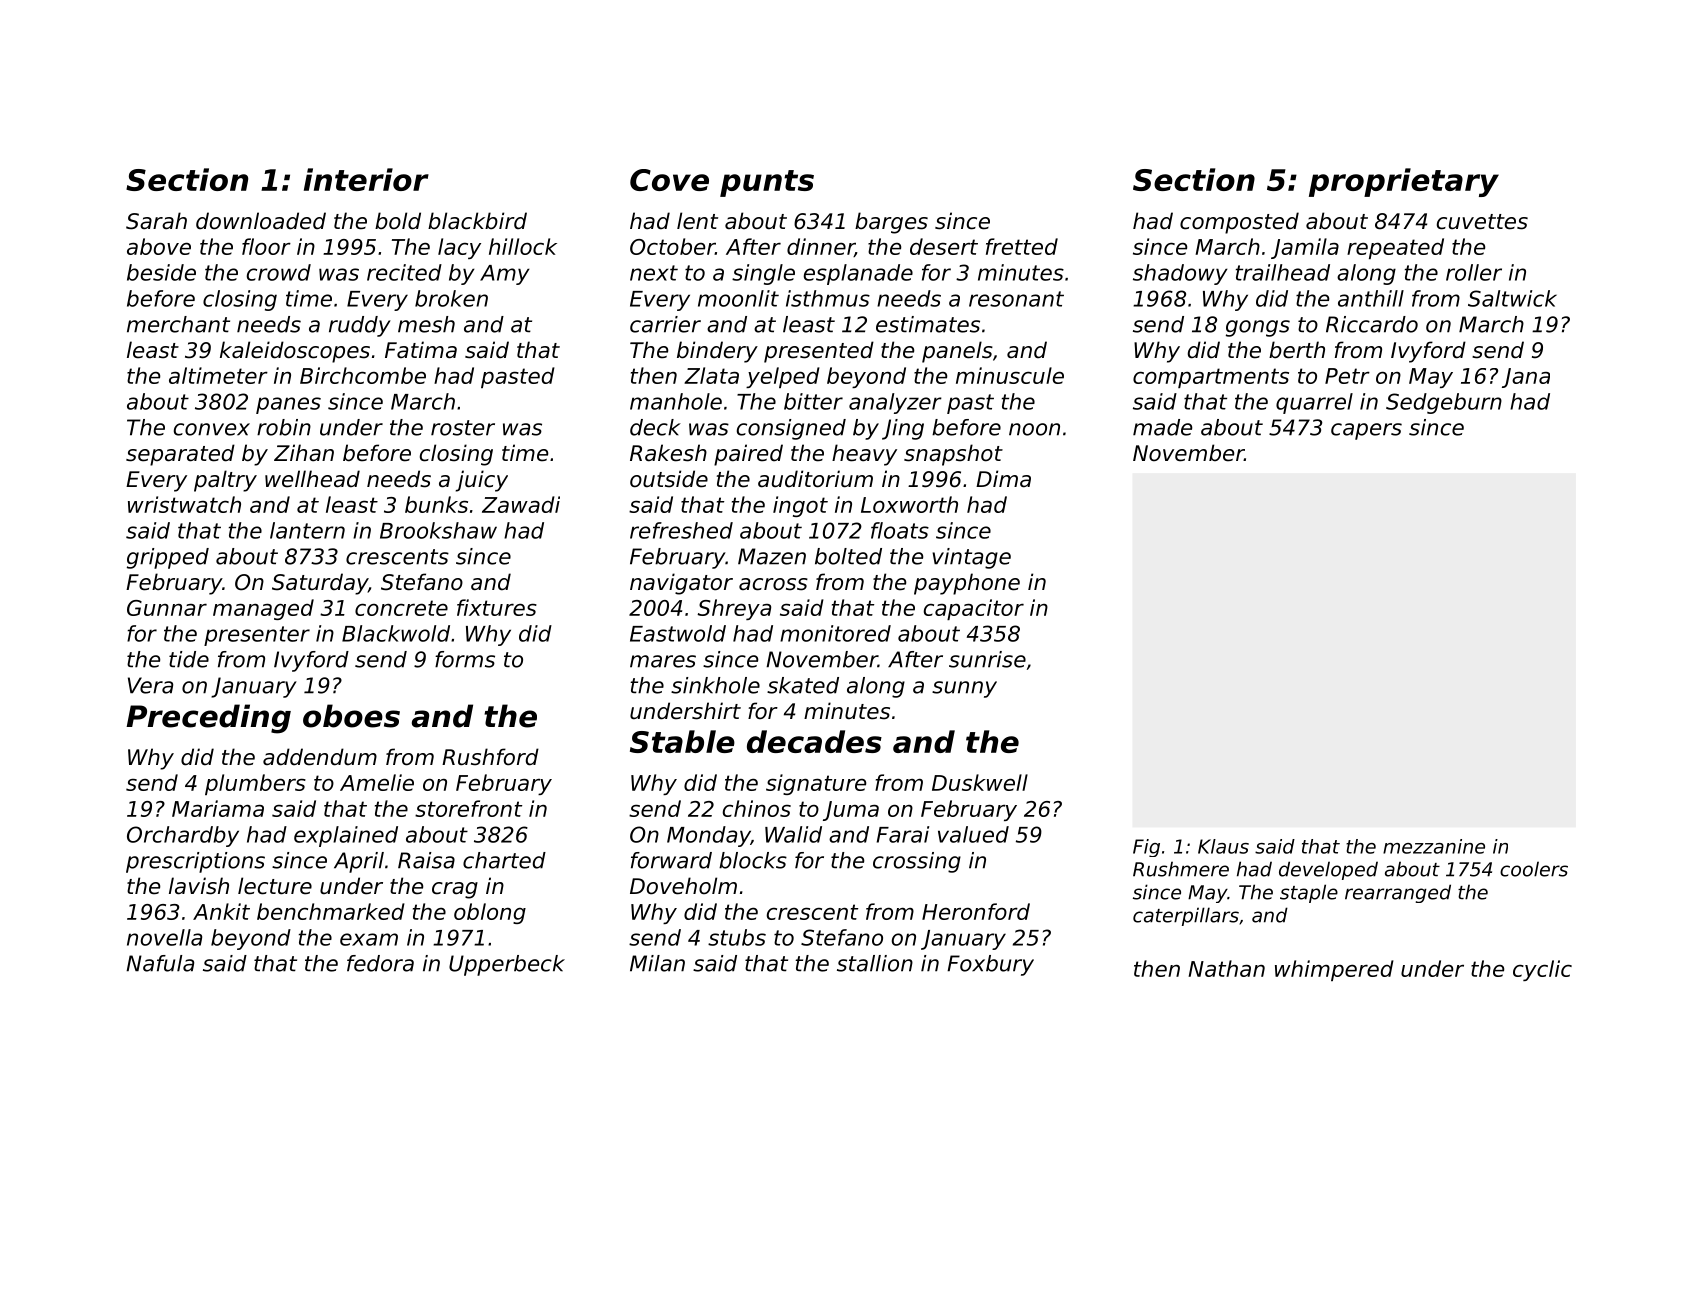  What do you see at coordinates (1404, 182) in the document?
I see `proprietary` at bounding box center [1404, 182].
